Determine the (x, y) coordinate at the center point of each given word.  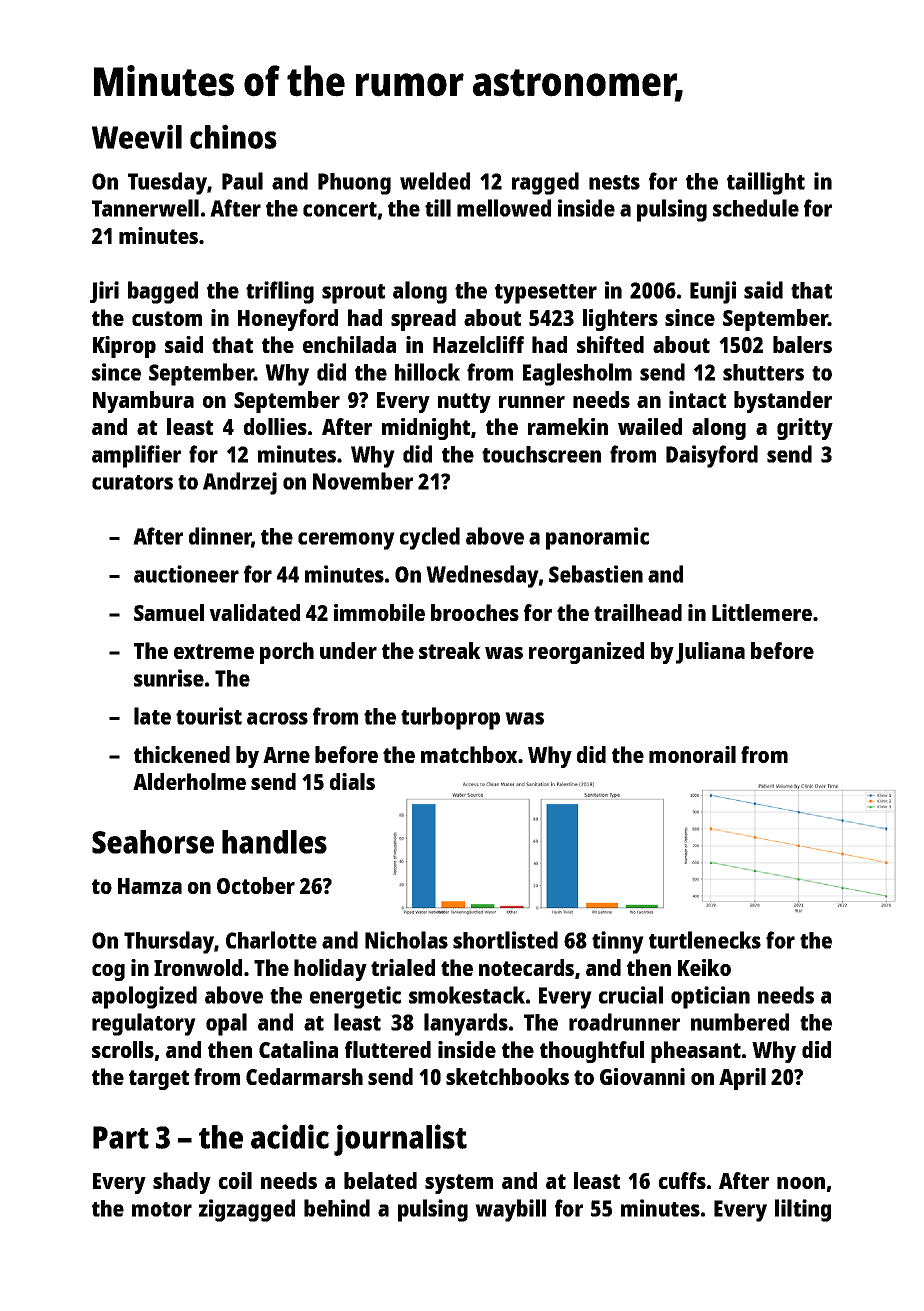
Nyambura (143, 402)
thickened (182, 754)
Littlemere (762, 612)
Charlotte (271, 940)
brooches (475, 612)
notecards (526, 967)
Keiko (704, 967)
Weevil (137, 136)
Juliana (710, 653)
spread (423, 320)
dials (352, 781)
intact (697, 399)
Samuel (169, 612)
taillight (766, 183)
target (159, 1080)
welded (435, 181)
